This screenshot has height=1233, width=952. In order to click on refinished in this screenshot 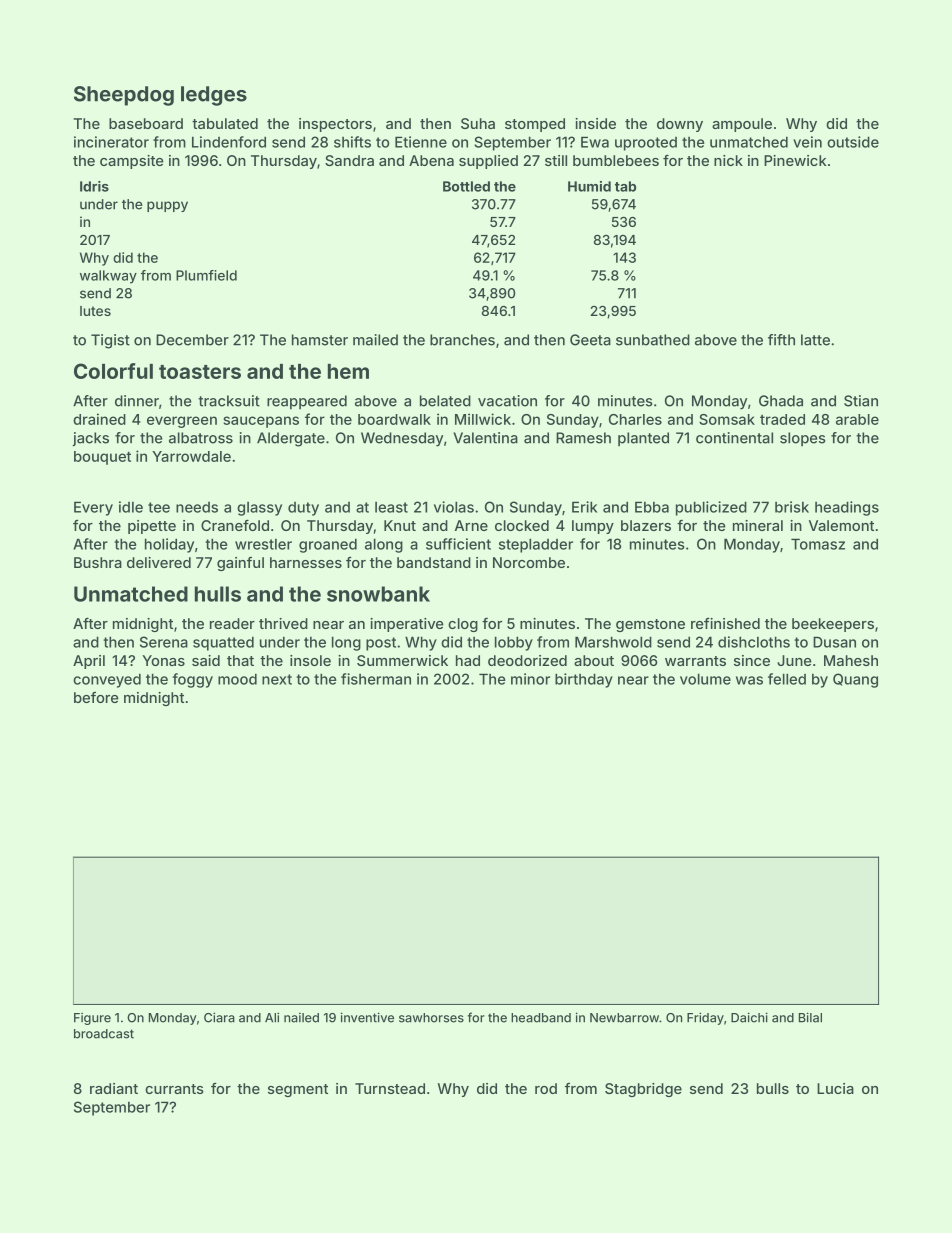, I will do `click(725, 623)`.
